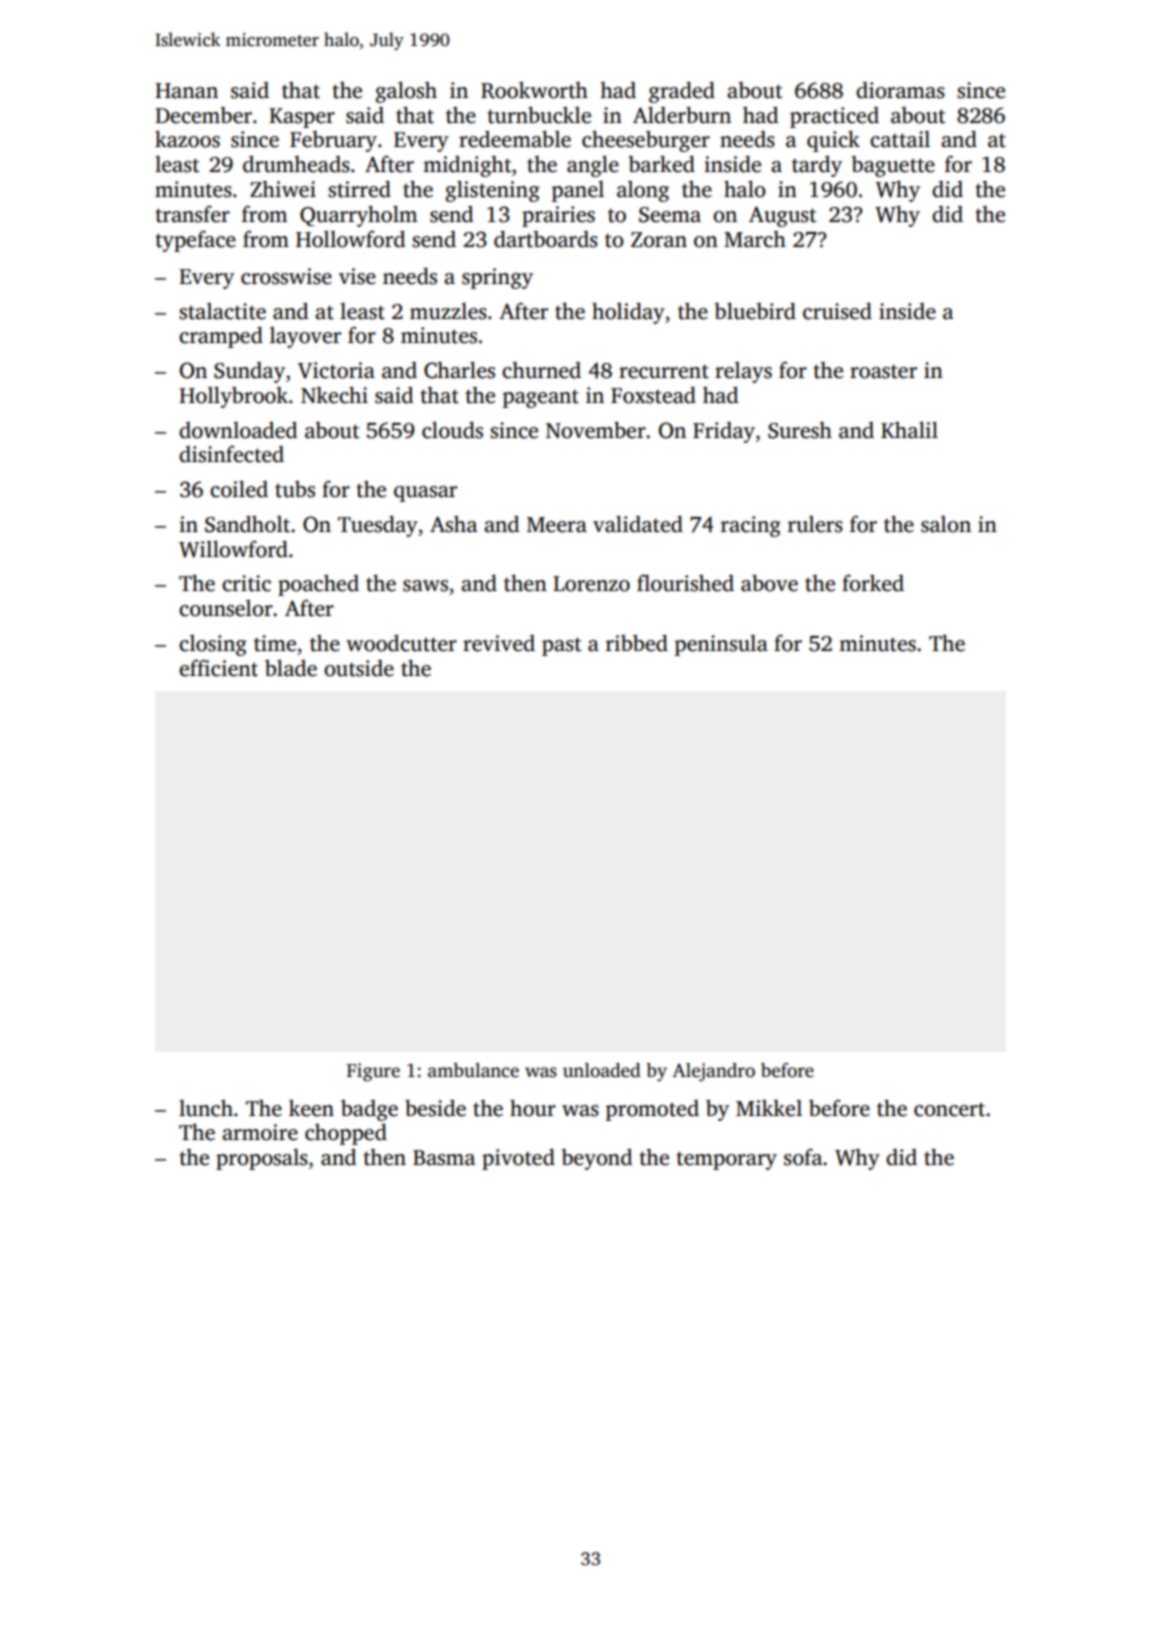 The width and height of the page is (1161, 1642). Describe the element at coordinates (721, 645) in the page. I see `peninsula` at that location.
